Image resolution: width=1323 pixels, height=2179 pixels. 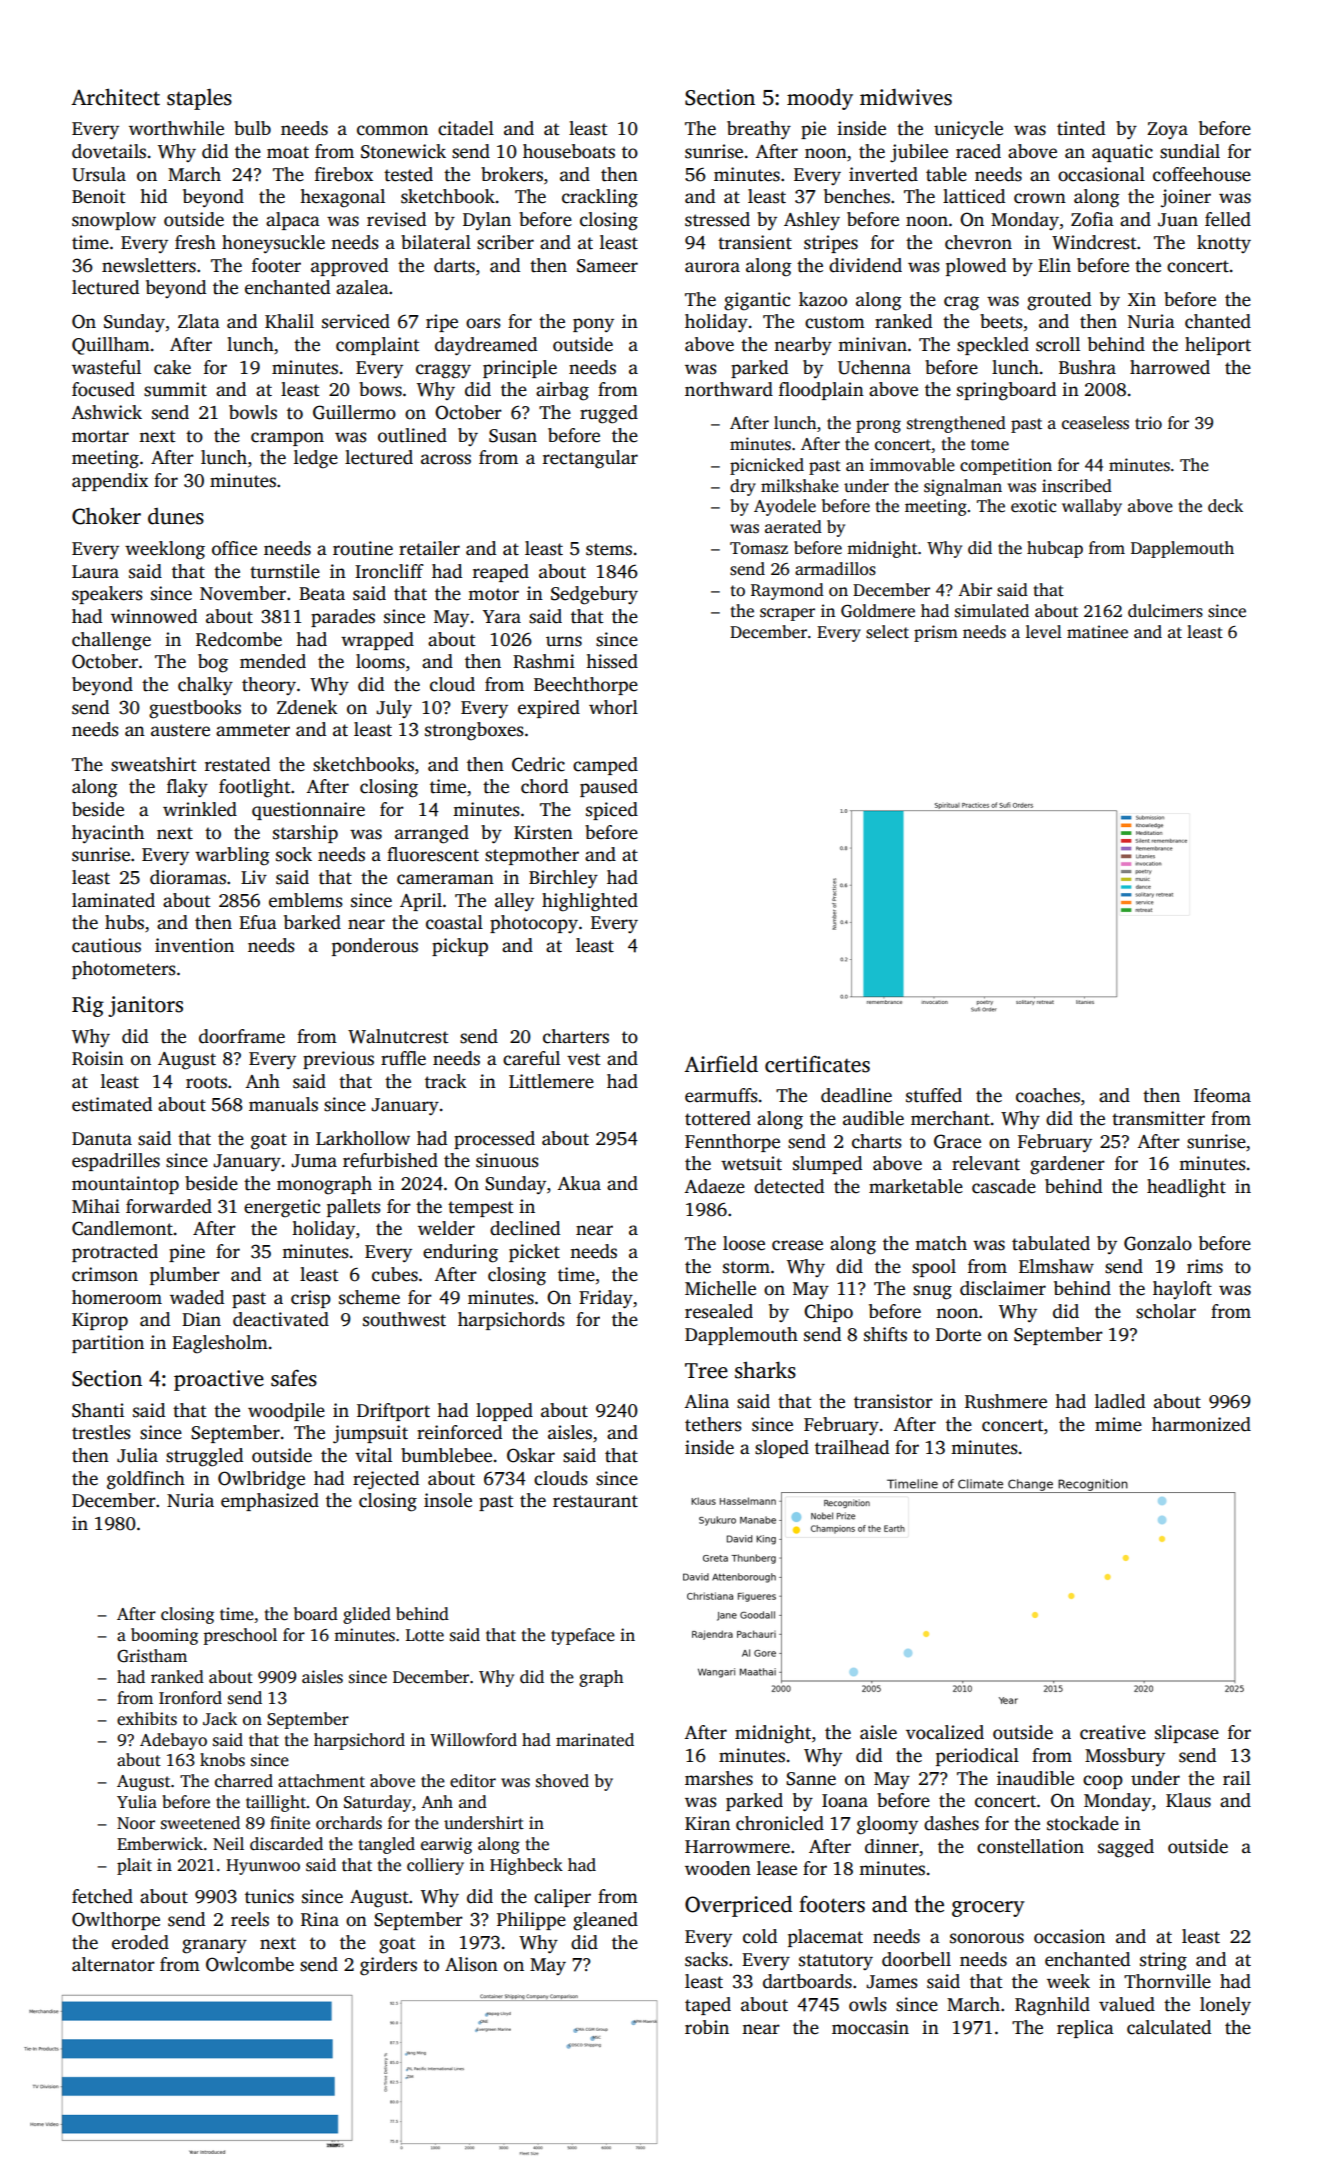 I want to click on staples, so click(x=199, y=99).
